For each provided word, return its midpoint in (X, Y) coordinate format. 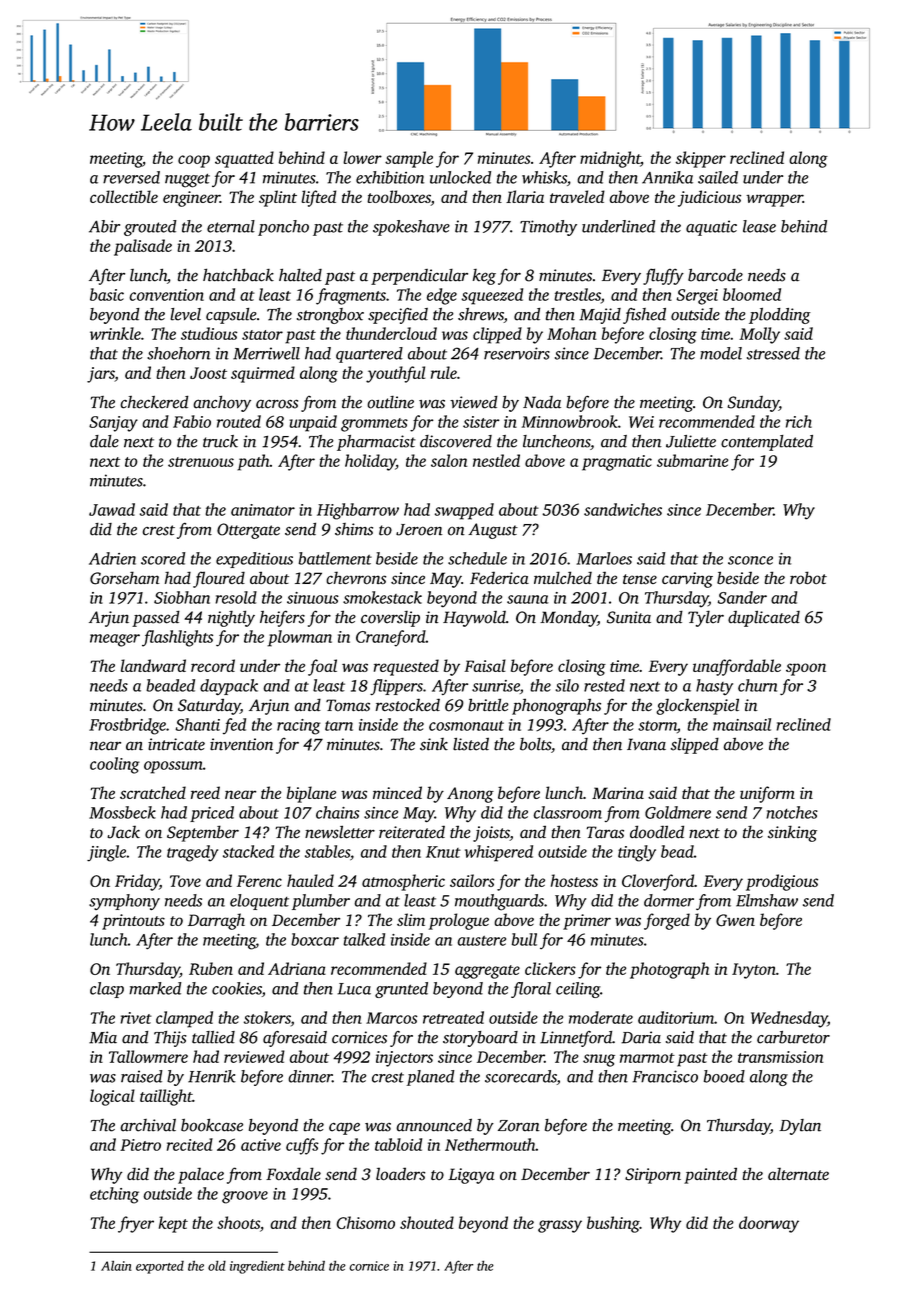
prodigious (782, 882)
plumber (321, 902)
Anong (470, 795)
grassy (560, 1226)
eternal (231, 226)
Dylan (800, 1127)
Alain (116, 1266)
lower (362, 157)
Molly (759, 335)
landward (153, 665)
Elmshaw (767, 900)
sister (481, 422)
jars (101, 375)
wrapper (774, 200)
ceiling (578, 990)
